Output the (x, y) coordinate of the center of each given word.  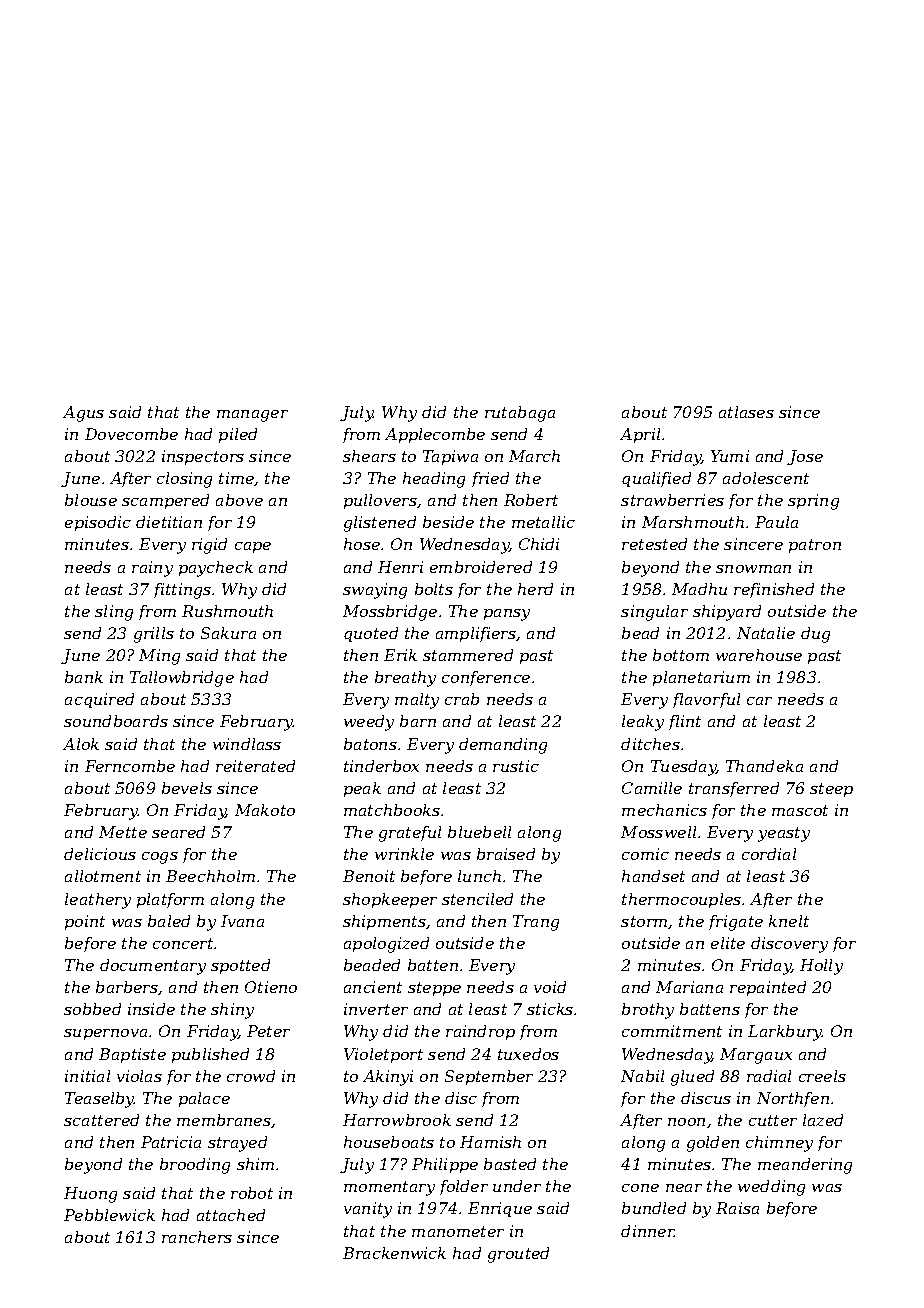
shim (255, 1164)
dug (815, 635)
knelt (789, 921)
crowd (251, 1076)
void (550, 987)
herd (535, 589)
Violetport (383, 1055)
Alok (81, 744)
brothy (648, 1011)
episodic (98, 523)
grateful (410, 834)
